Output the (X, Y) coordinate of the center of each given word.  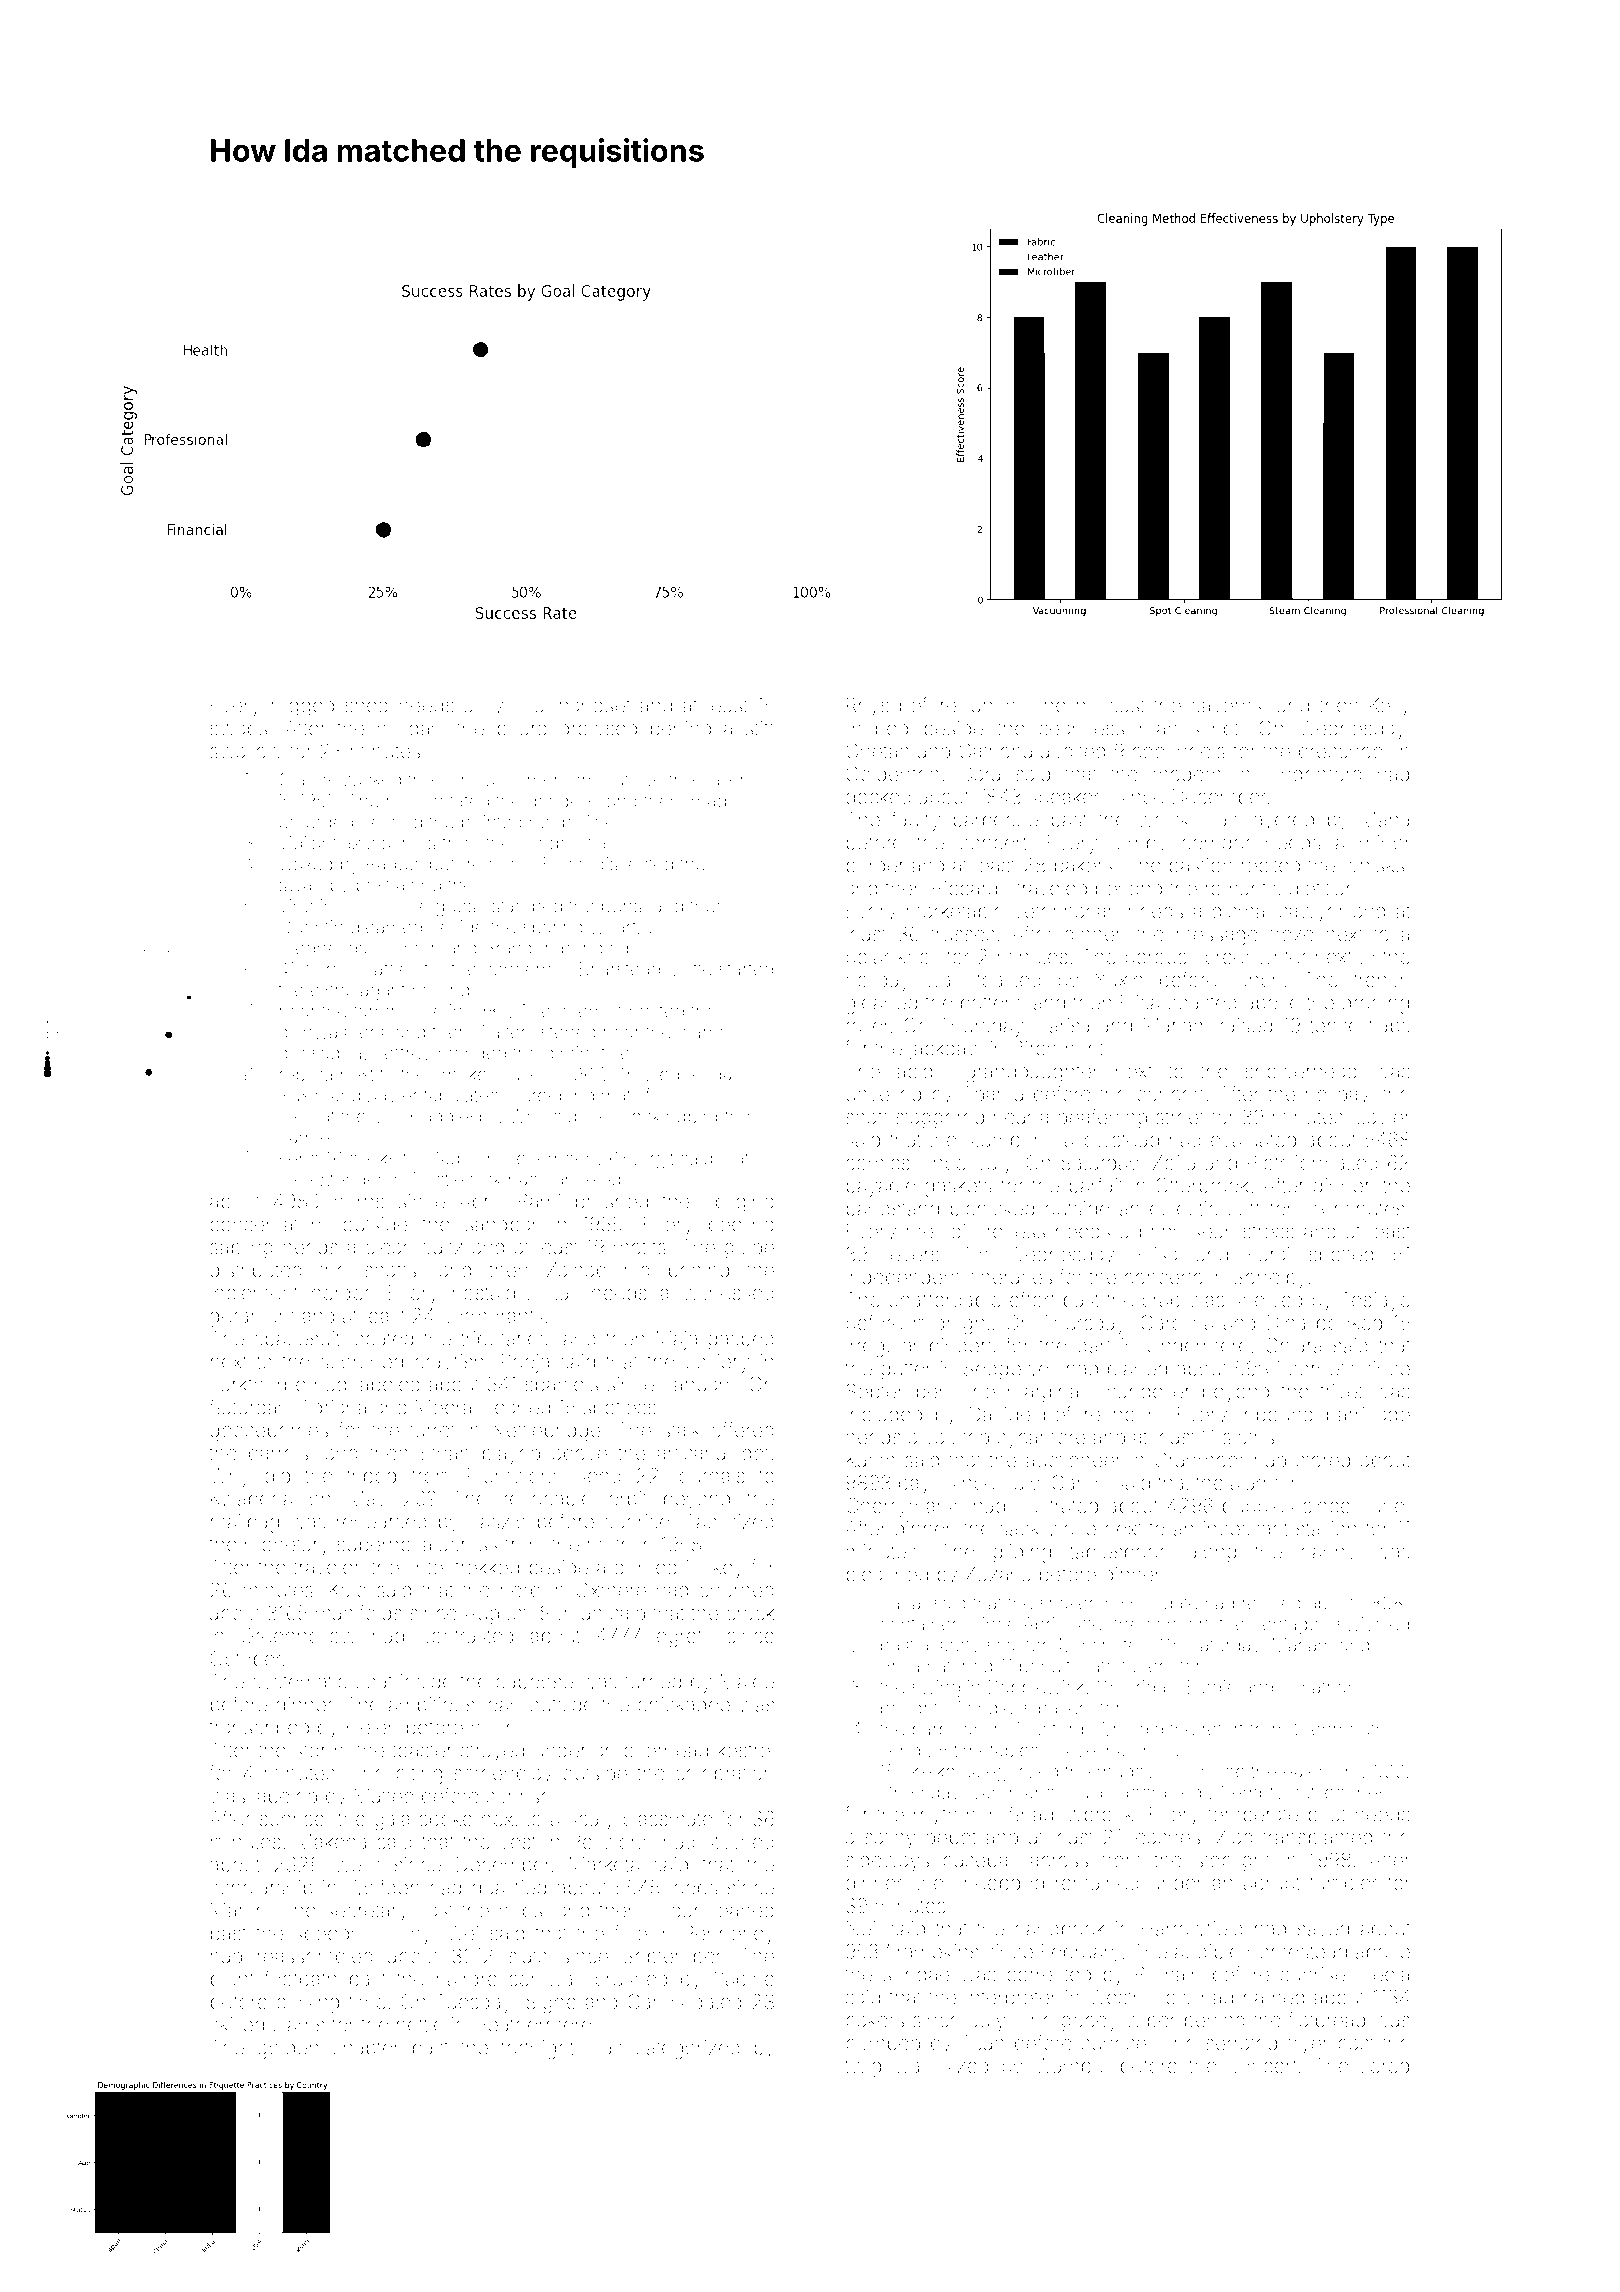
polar (867, 958)
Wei (462, 1933)
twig (863, 2068)
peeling (741, 1226)
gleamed (386, 929)
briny (1161, 1233)
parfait (1096, 1187)
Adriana (333, 1407)
